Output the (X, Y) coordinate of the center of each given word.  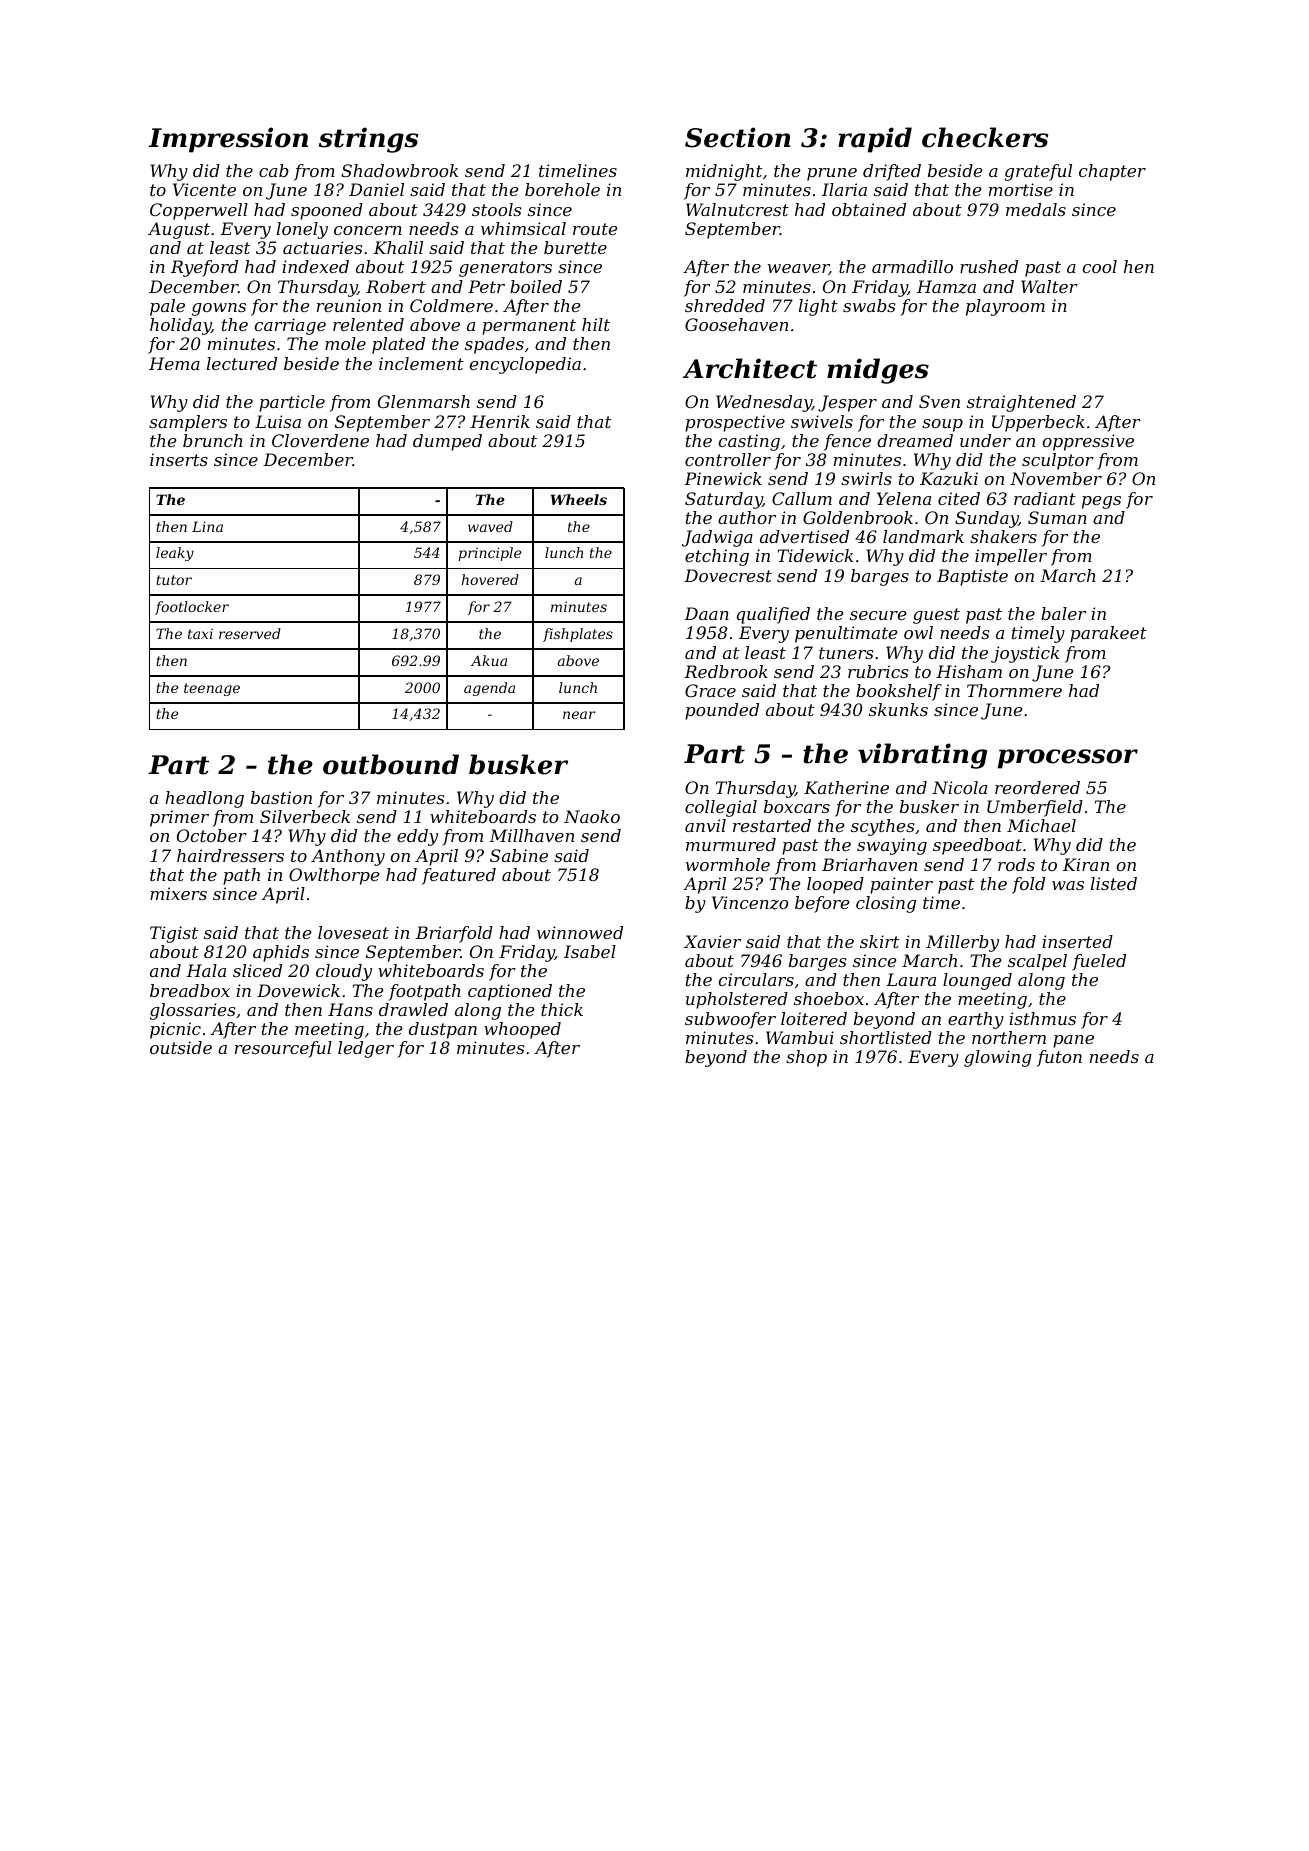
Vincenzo (750, 903)
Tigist (174, 934)
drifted (892, 172)
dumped (447, 442)
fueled (1099, 962)
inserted (1077, 941)
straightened (1021, 403)
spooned (327, 211)
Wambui (800, 1037)
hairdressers (230, 855)
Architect (750, 368)
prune (832, 174)
